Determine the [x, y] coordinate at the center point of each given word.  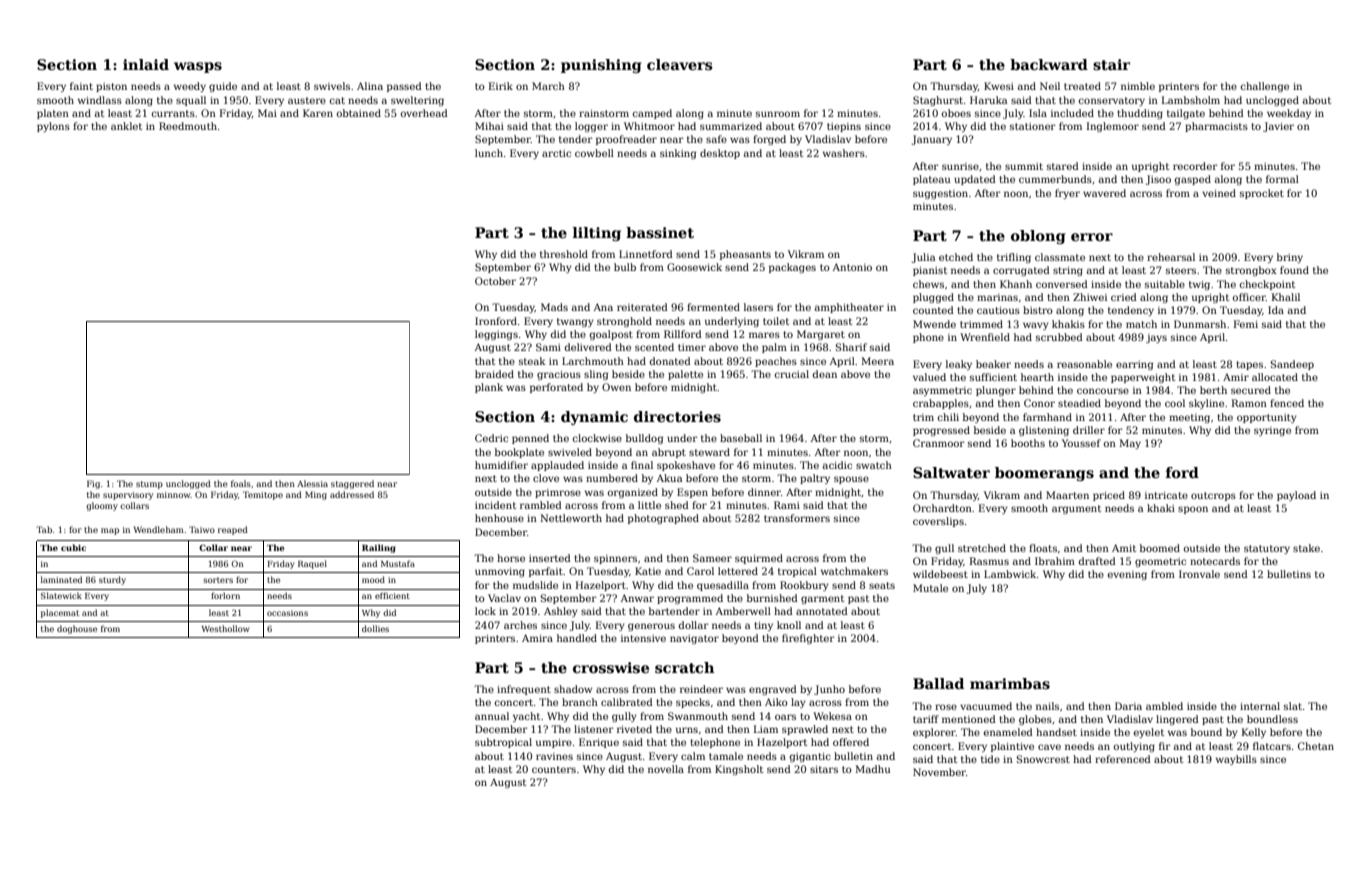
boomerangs [1044, 474]
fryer [1067, 194]
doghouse [77, 629]
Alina [370, 86]
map [110, 531]
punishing [601, 66]
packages [792, 268]
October [495, 281]
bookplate [519, 453]
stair [1111, 64]
